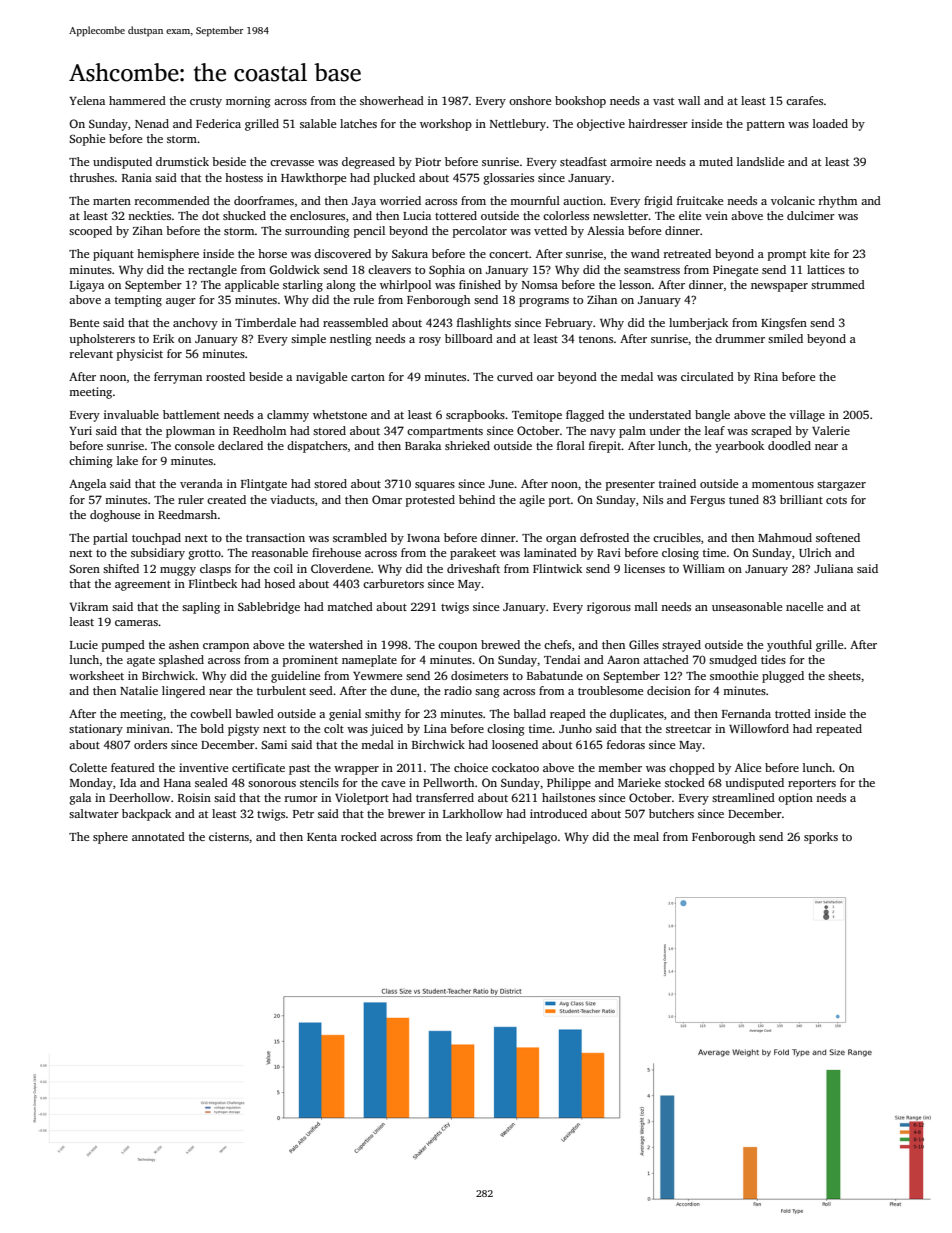 This screenshot has width=952, height=1233. I want to click on plowman, so click(190, 432).
